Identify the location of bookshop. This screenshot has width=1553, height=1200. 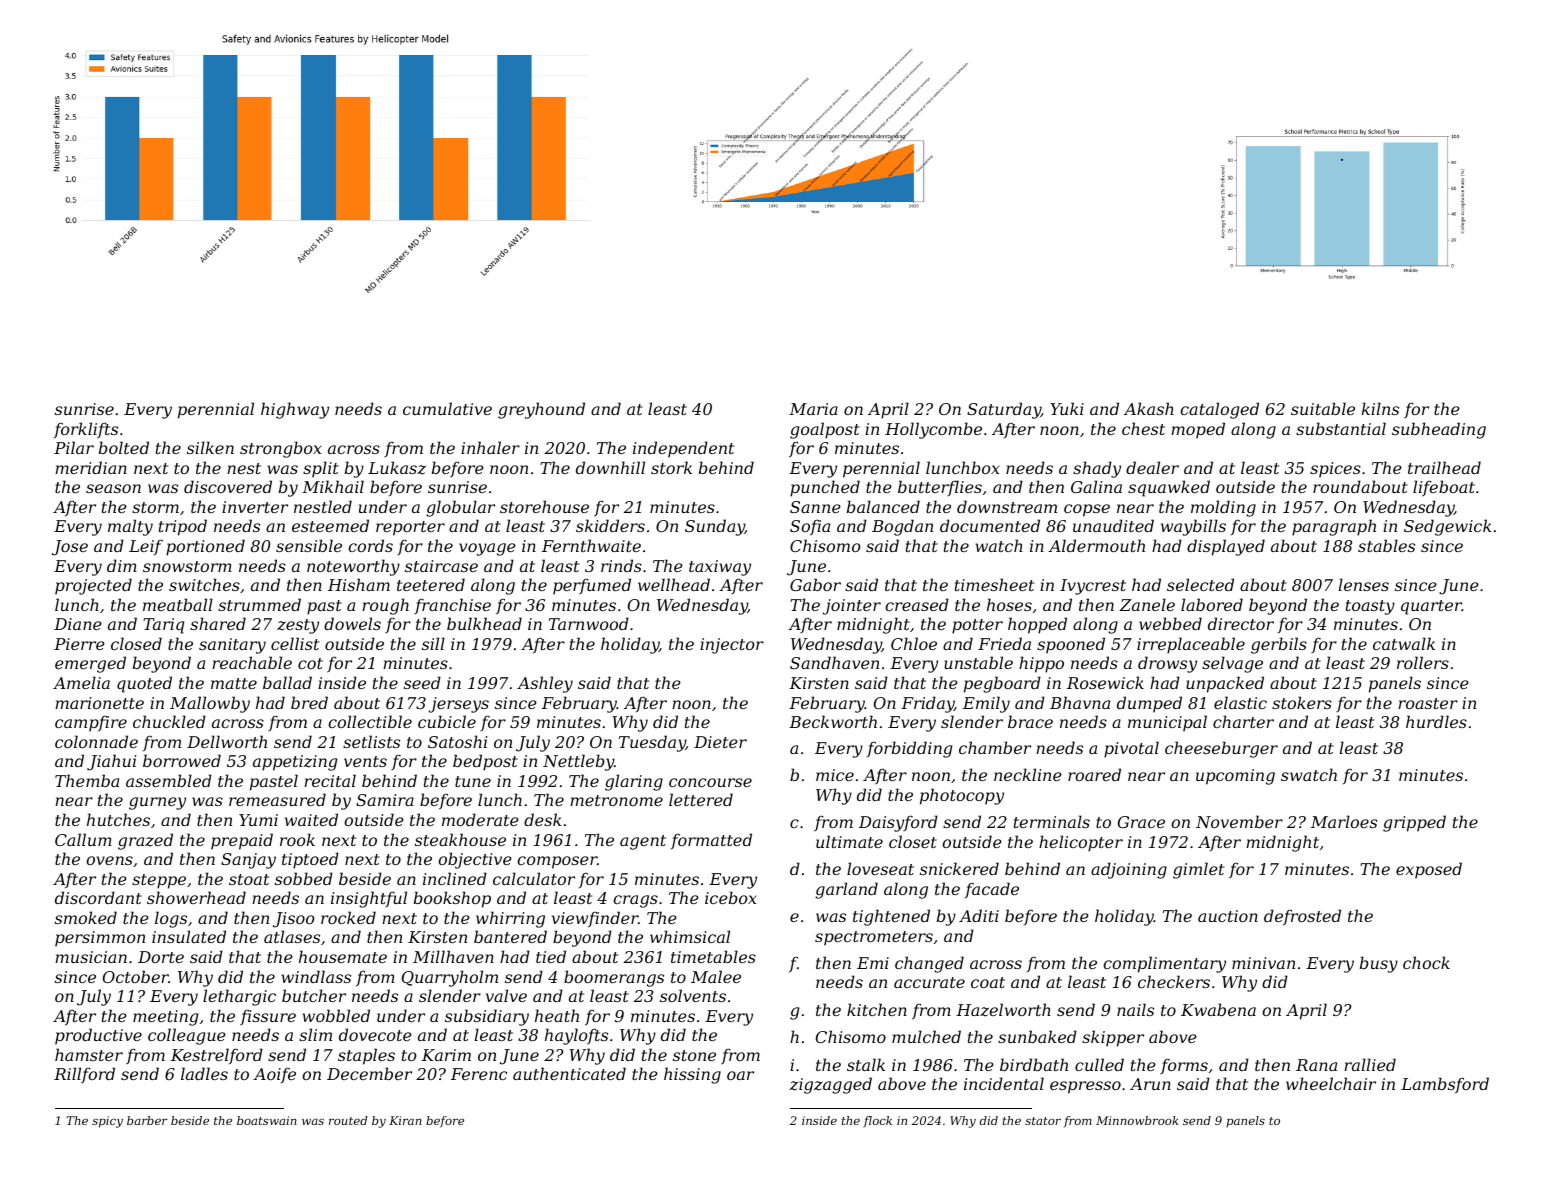
(452, 899).
